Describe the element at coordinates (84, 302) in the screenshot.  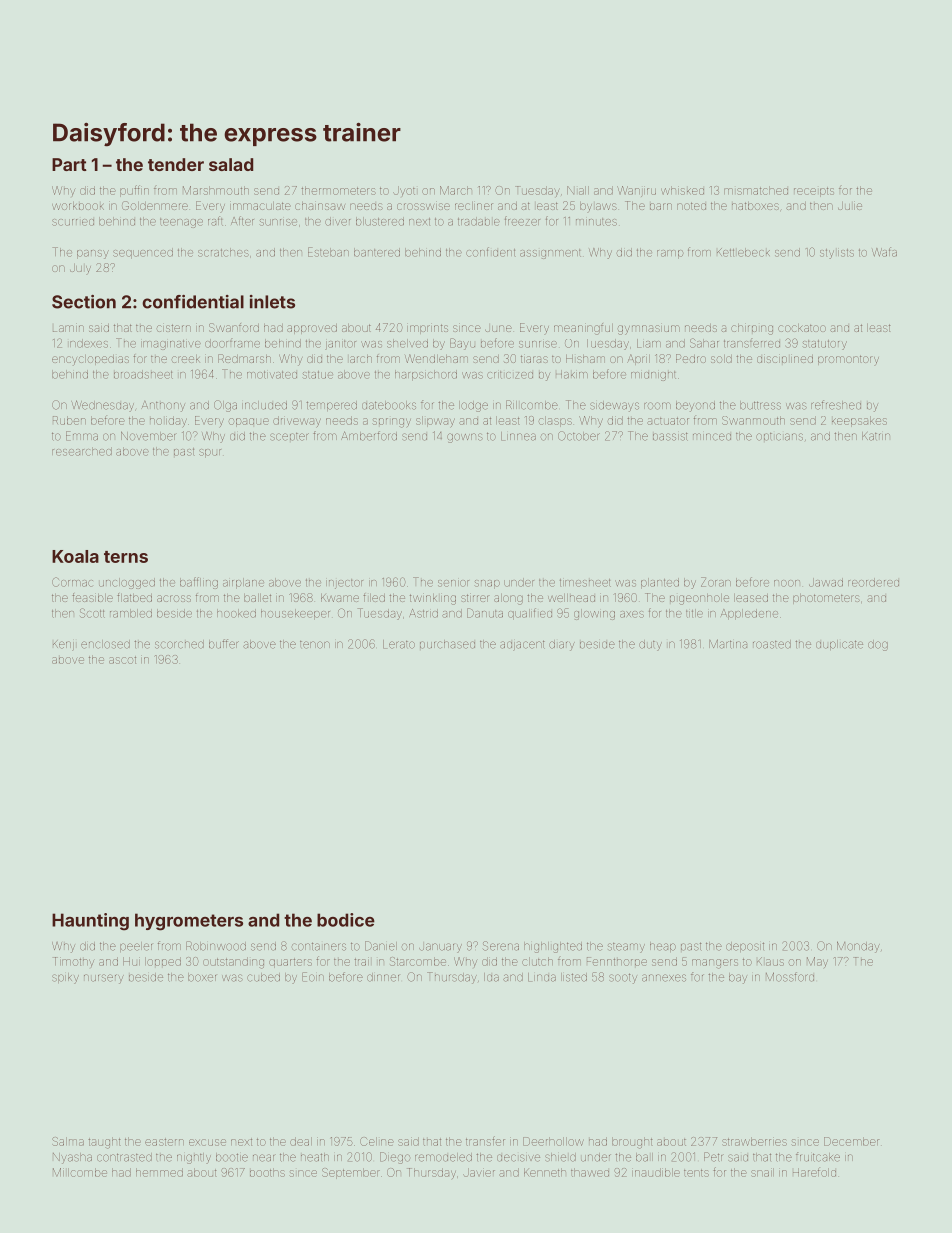
I see `Section` at that location.
